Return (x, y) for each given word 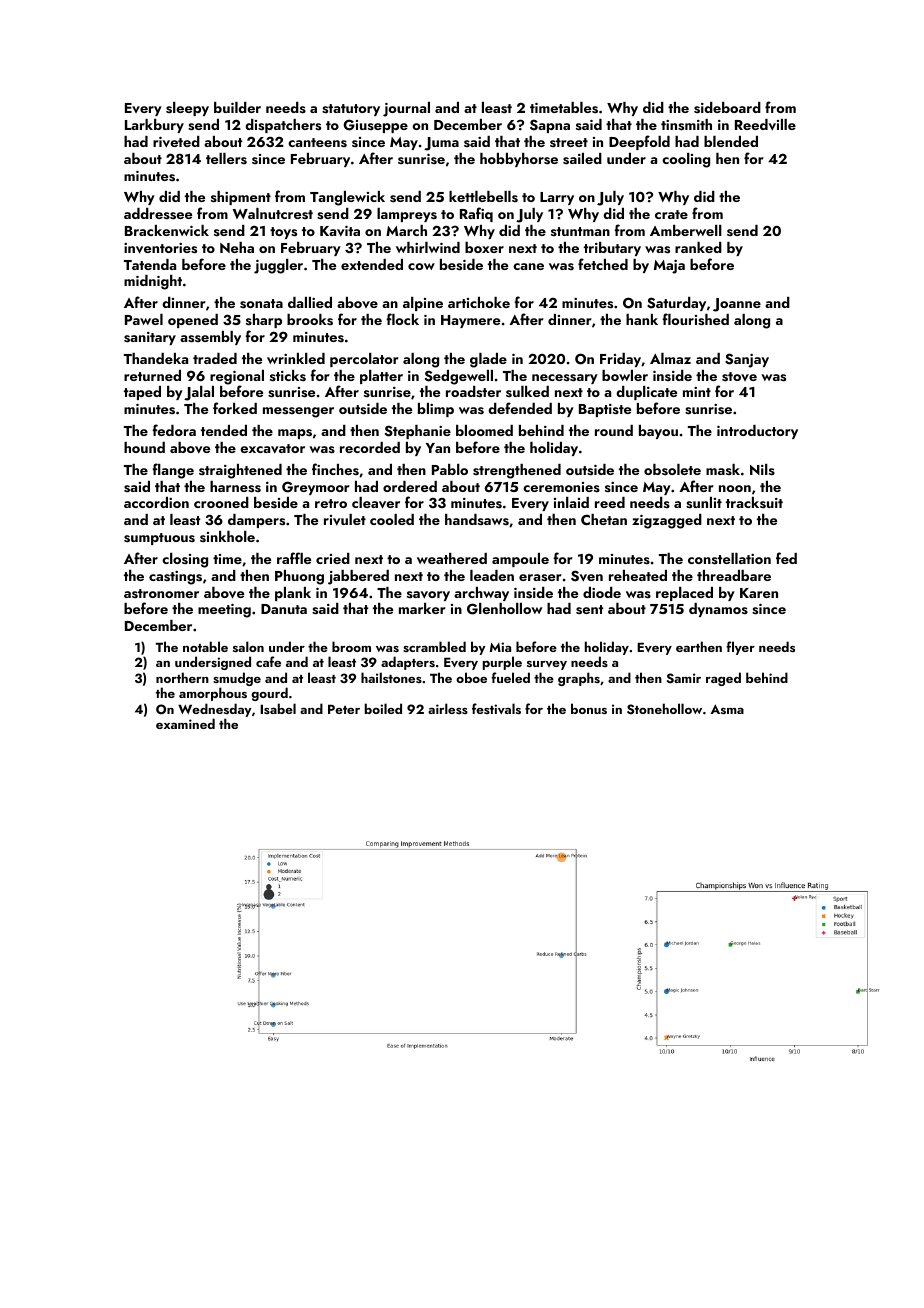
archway (481, 594)
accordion (156, 502)
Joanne (737, 305)
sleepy (187, 109)
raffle (294, 558)
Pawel (144, 319)
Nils (762, 469)
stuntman (580, 231)
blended (731, 141)
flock (402, 319)
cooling (686, 160)
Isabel (278, 708)
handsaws (477, 519)
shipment (241, 198)
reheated (638, 575)
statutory (351, 110)
